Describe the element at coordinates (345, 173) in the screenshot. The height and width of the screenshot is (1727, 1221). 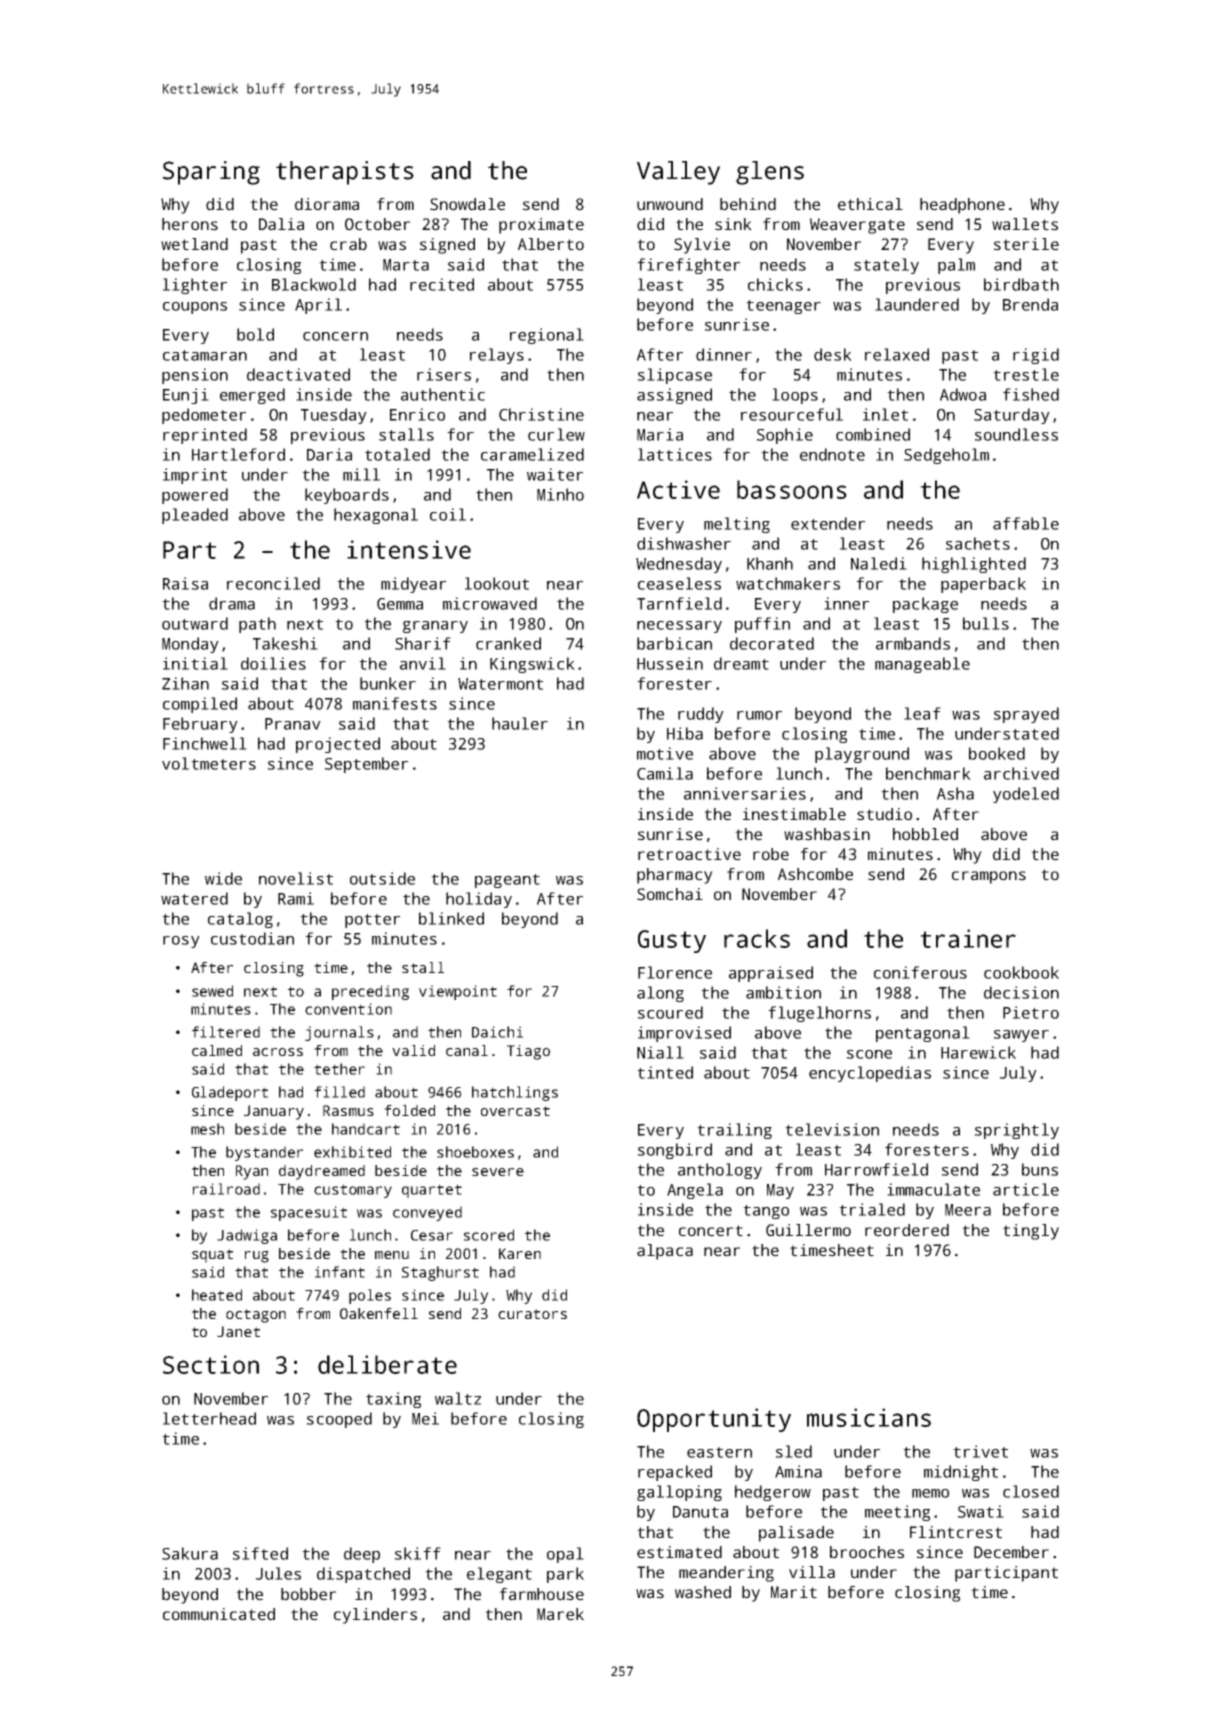
I see `therapists` at that location.
